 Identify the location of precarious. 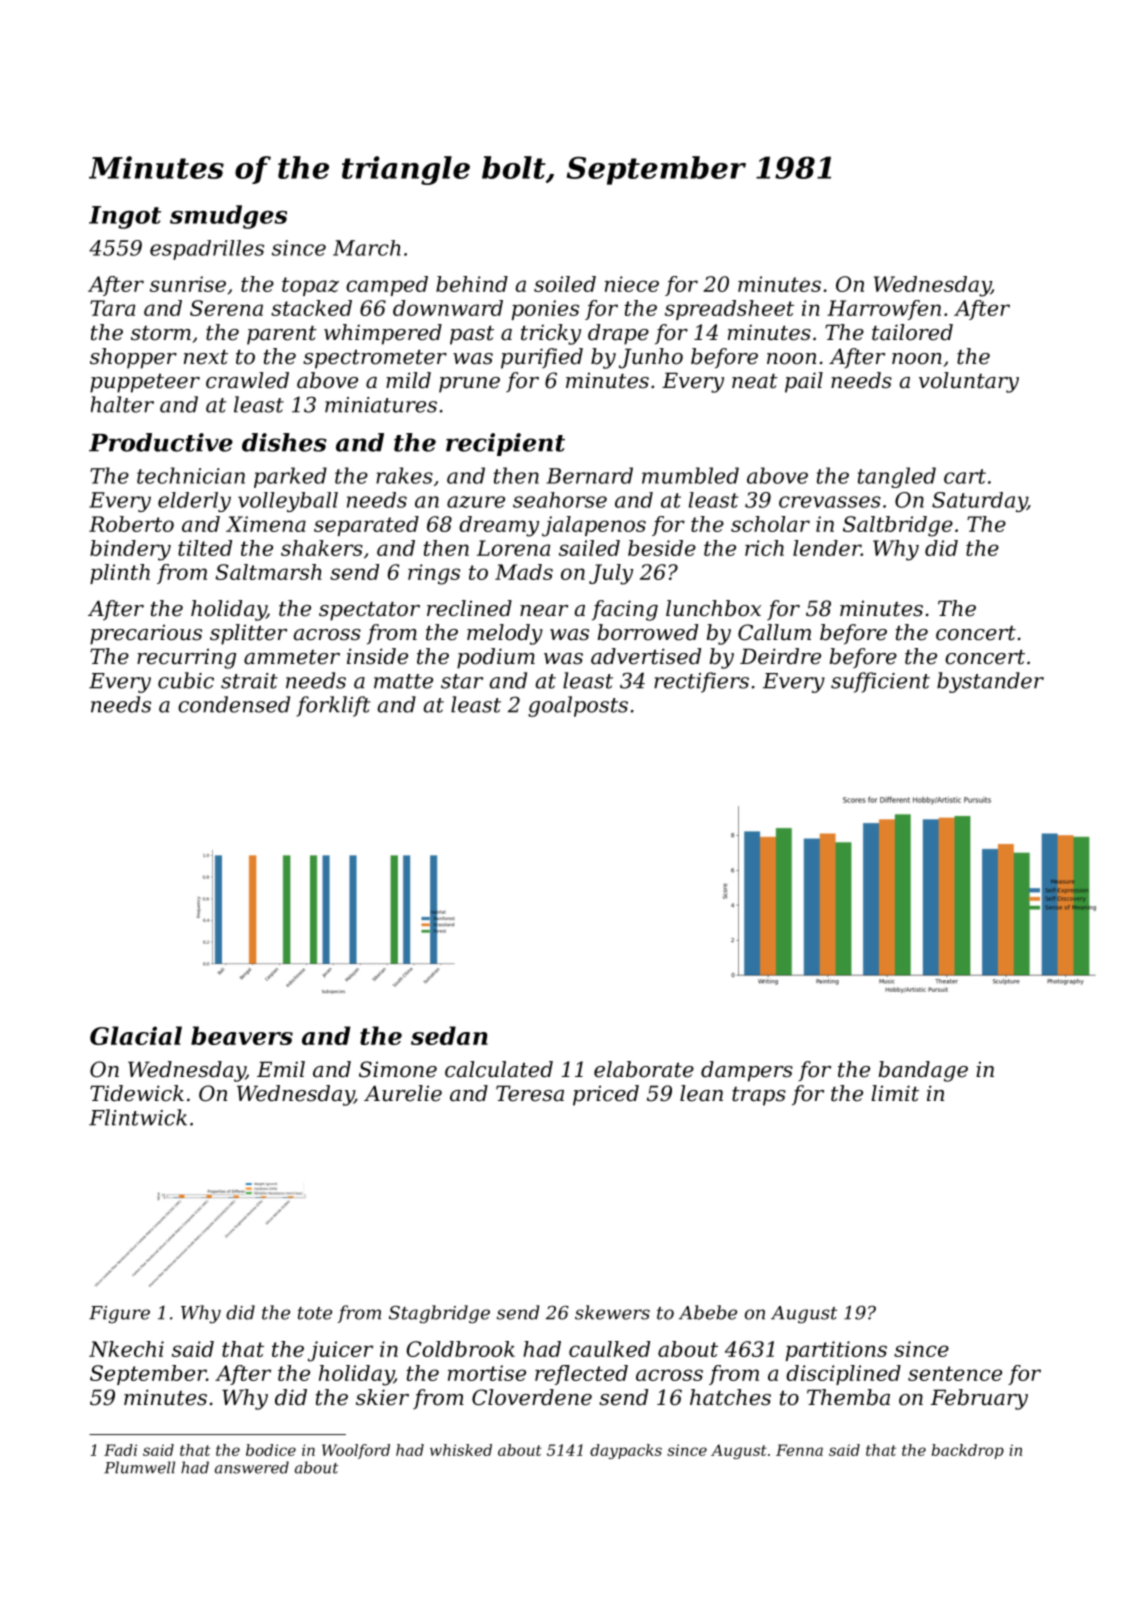
(146, 634).
